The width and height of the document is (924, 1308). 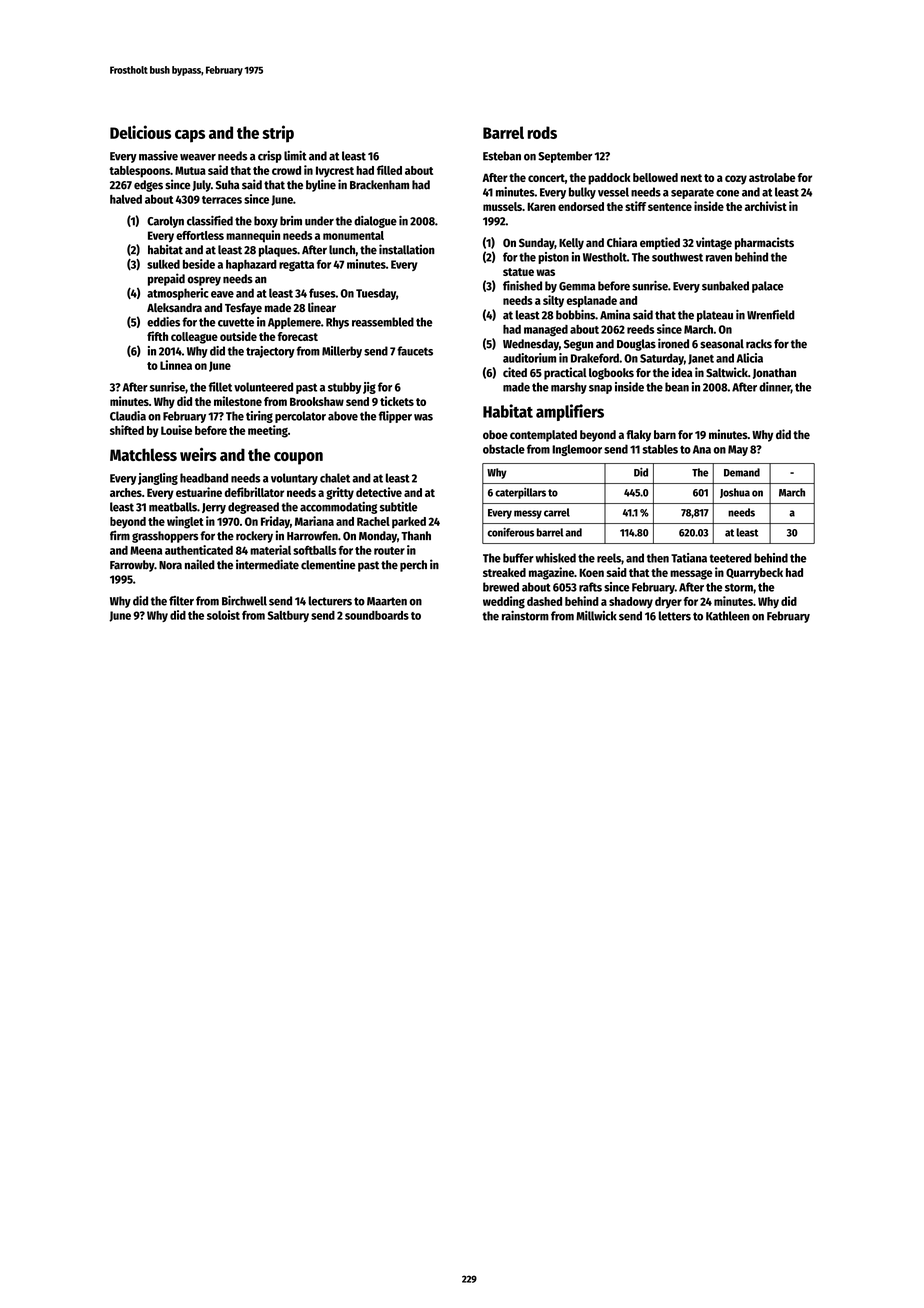 I want to click on strip, so click(x=278, y=134).
